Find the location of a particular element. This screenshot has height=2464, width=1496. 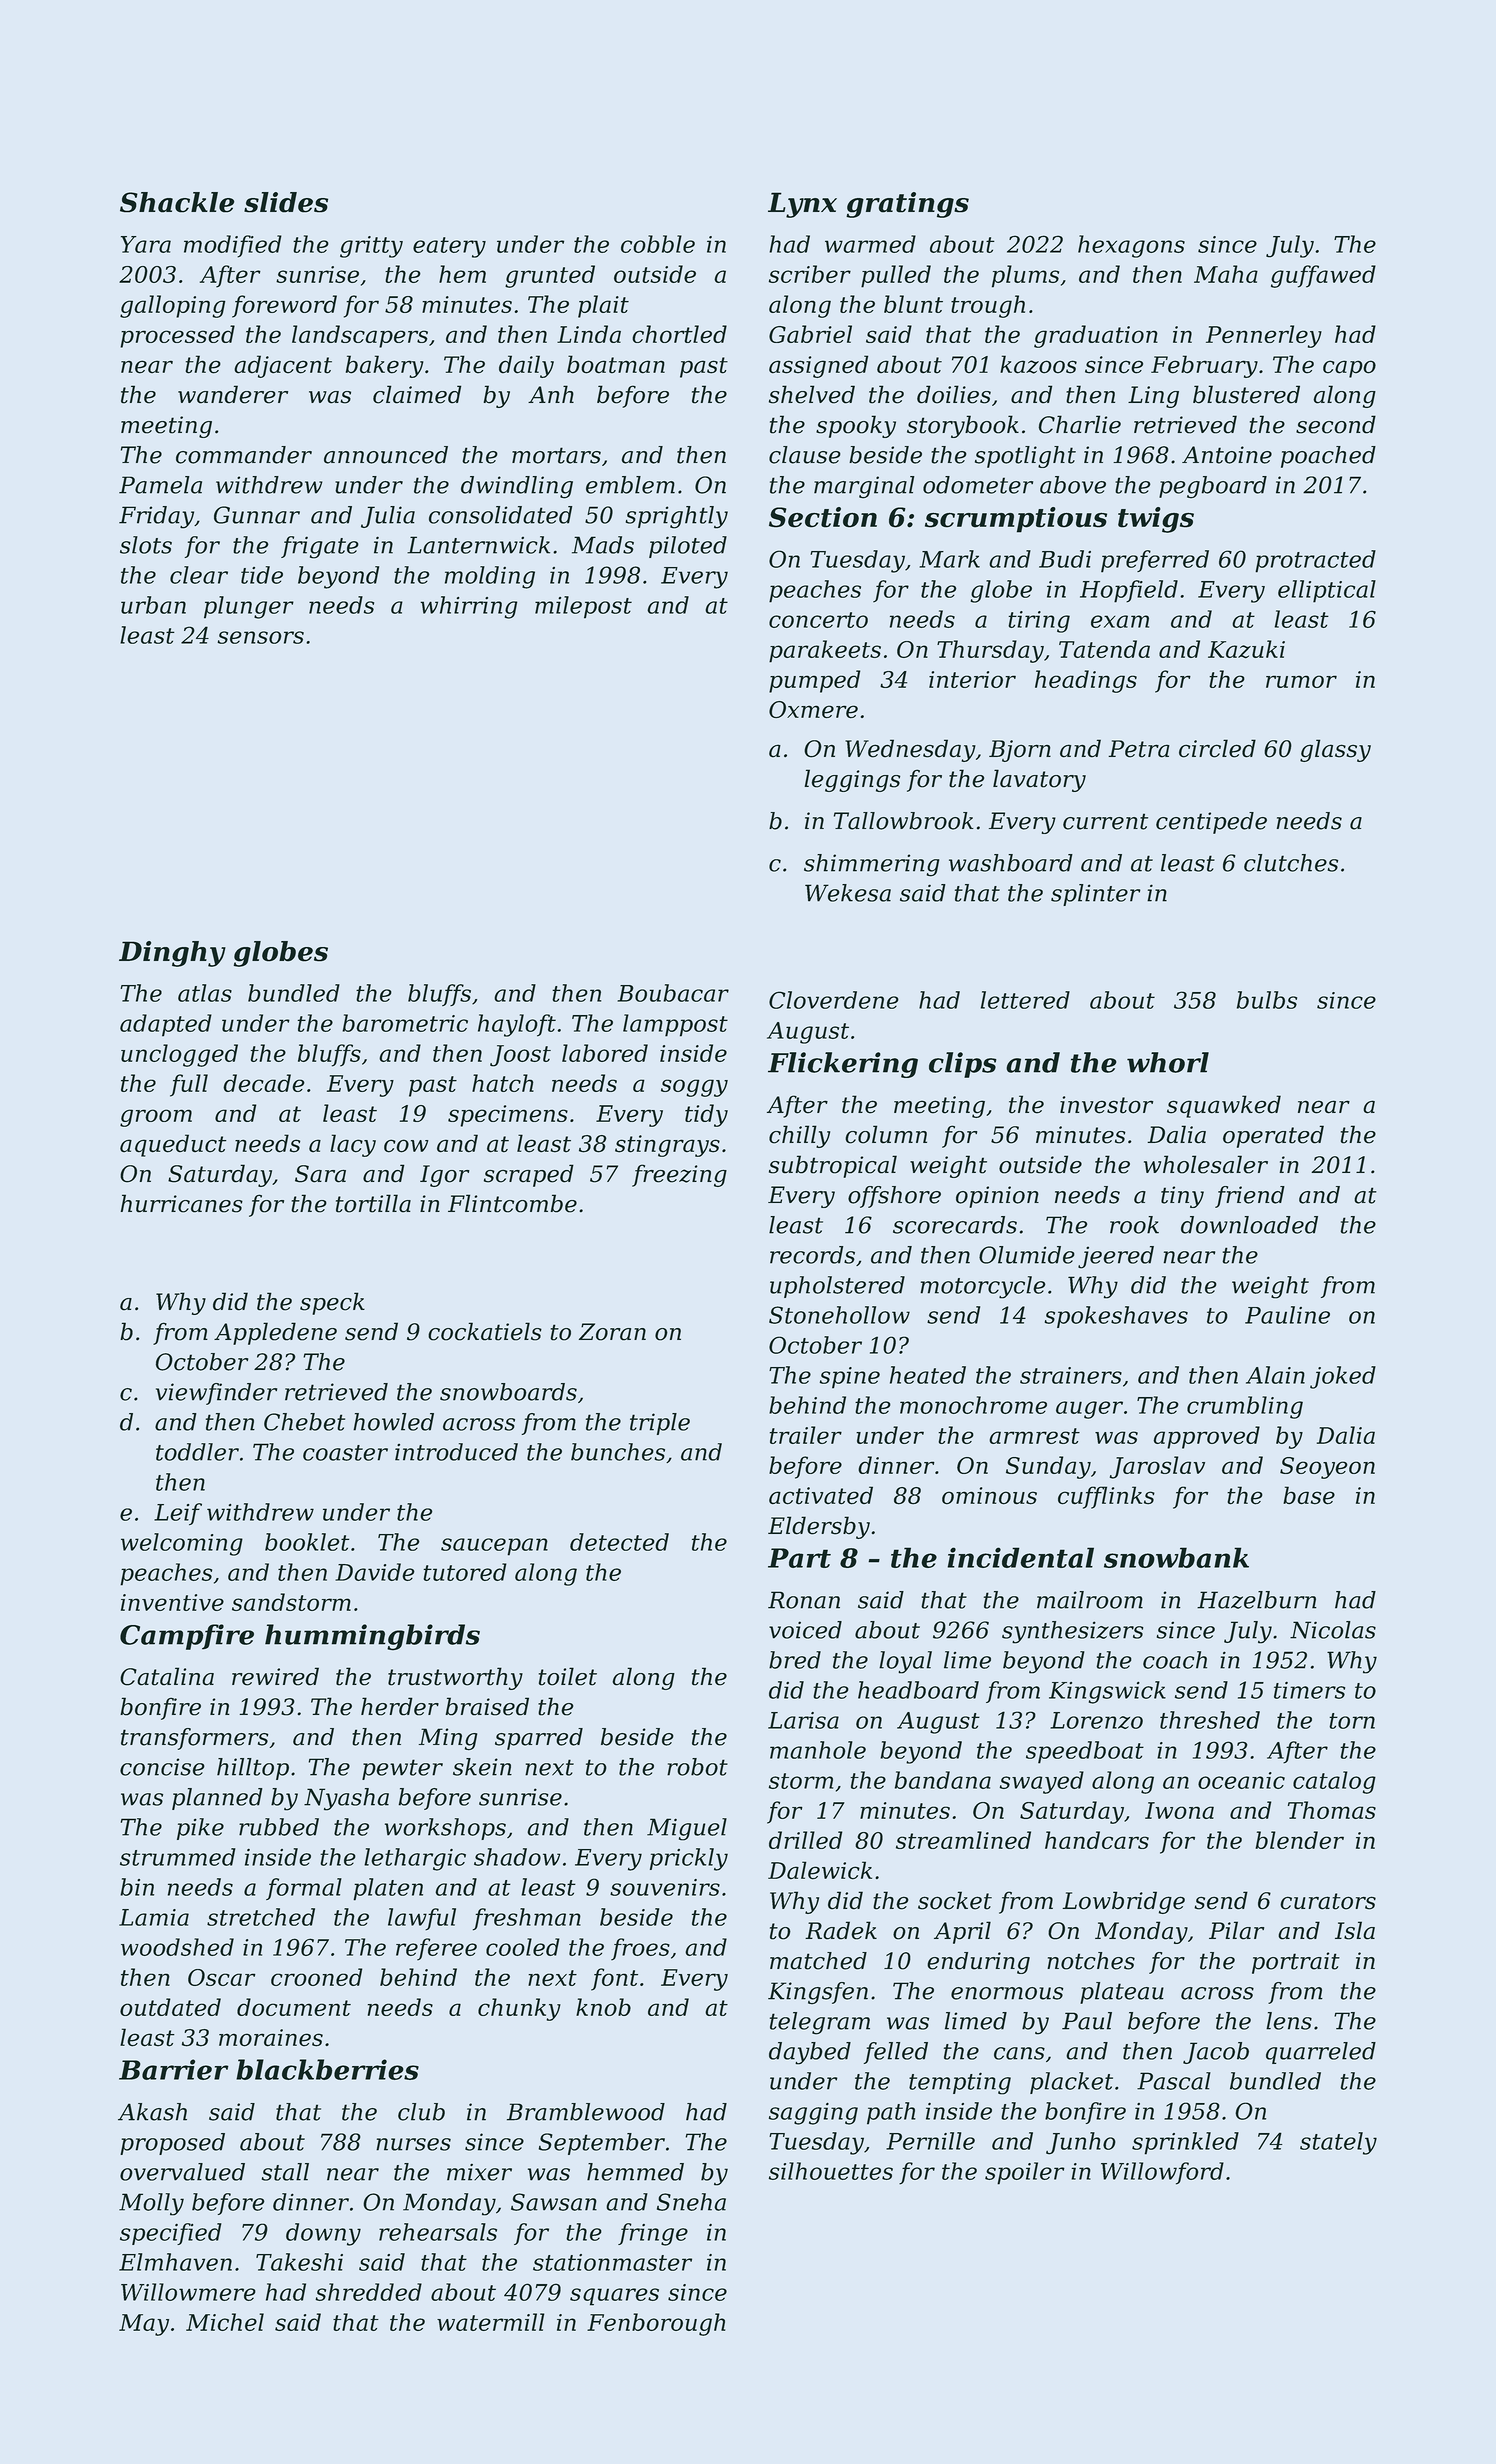

May is located at coordinates (144, 2325).
